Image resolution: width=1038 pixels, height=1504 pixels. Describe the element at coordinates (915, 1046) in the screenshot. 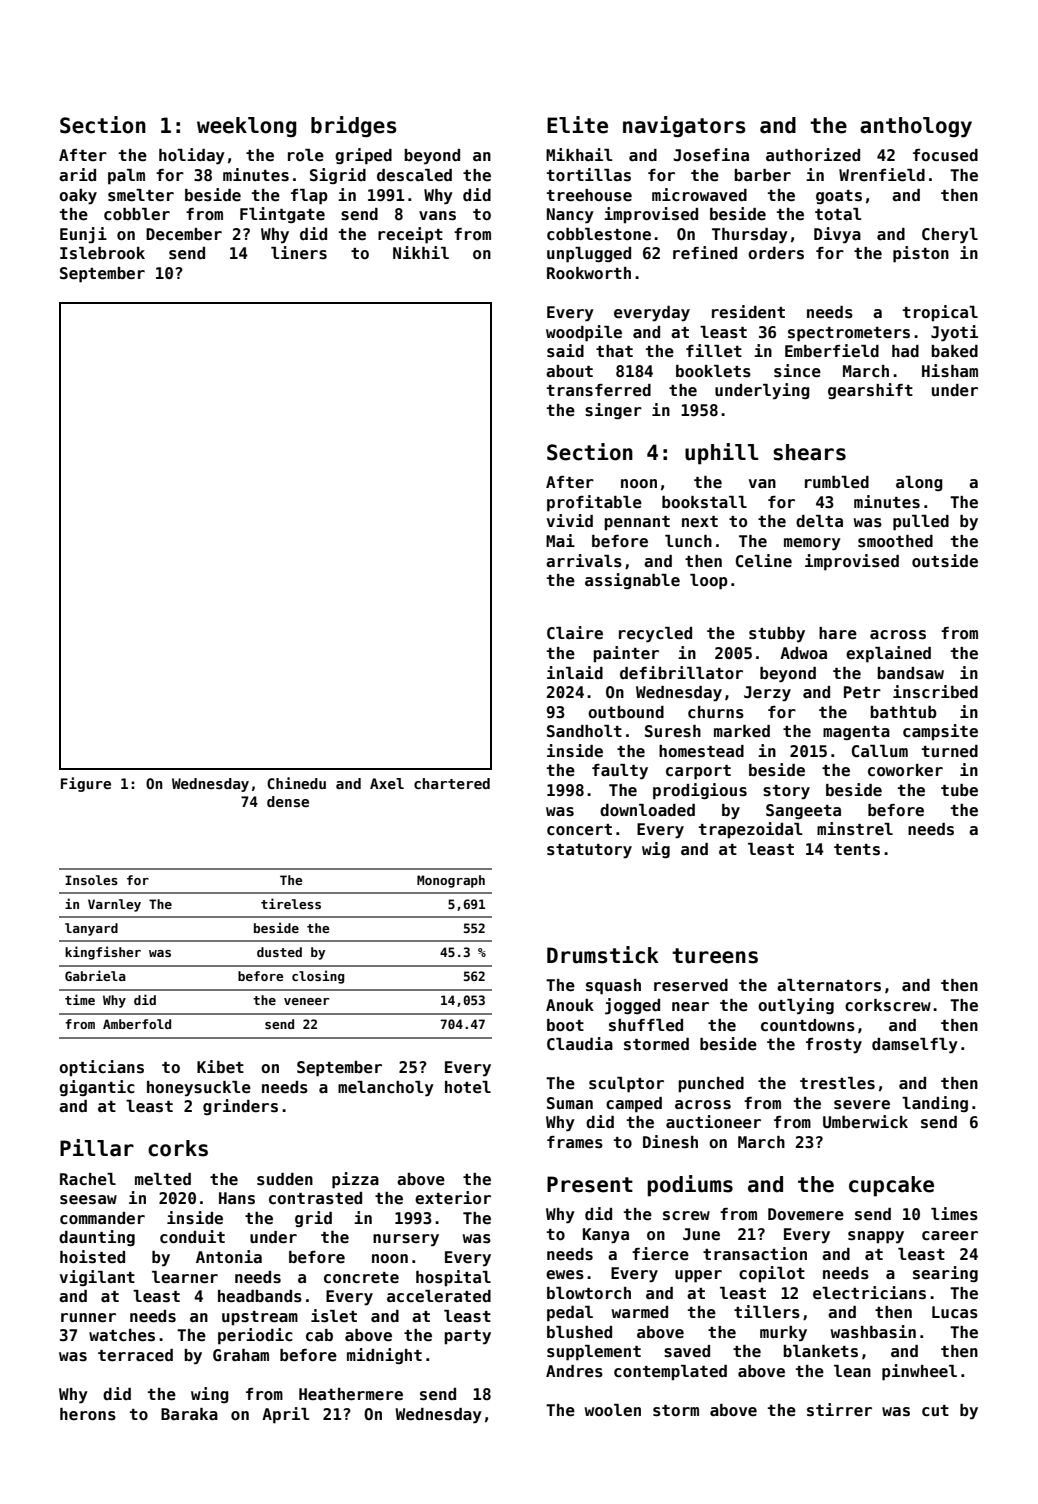

I see `damselfly` at that location.
